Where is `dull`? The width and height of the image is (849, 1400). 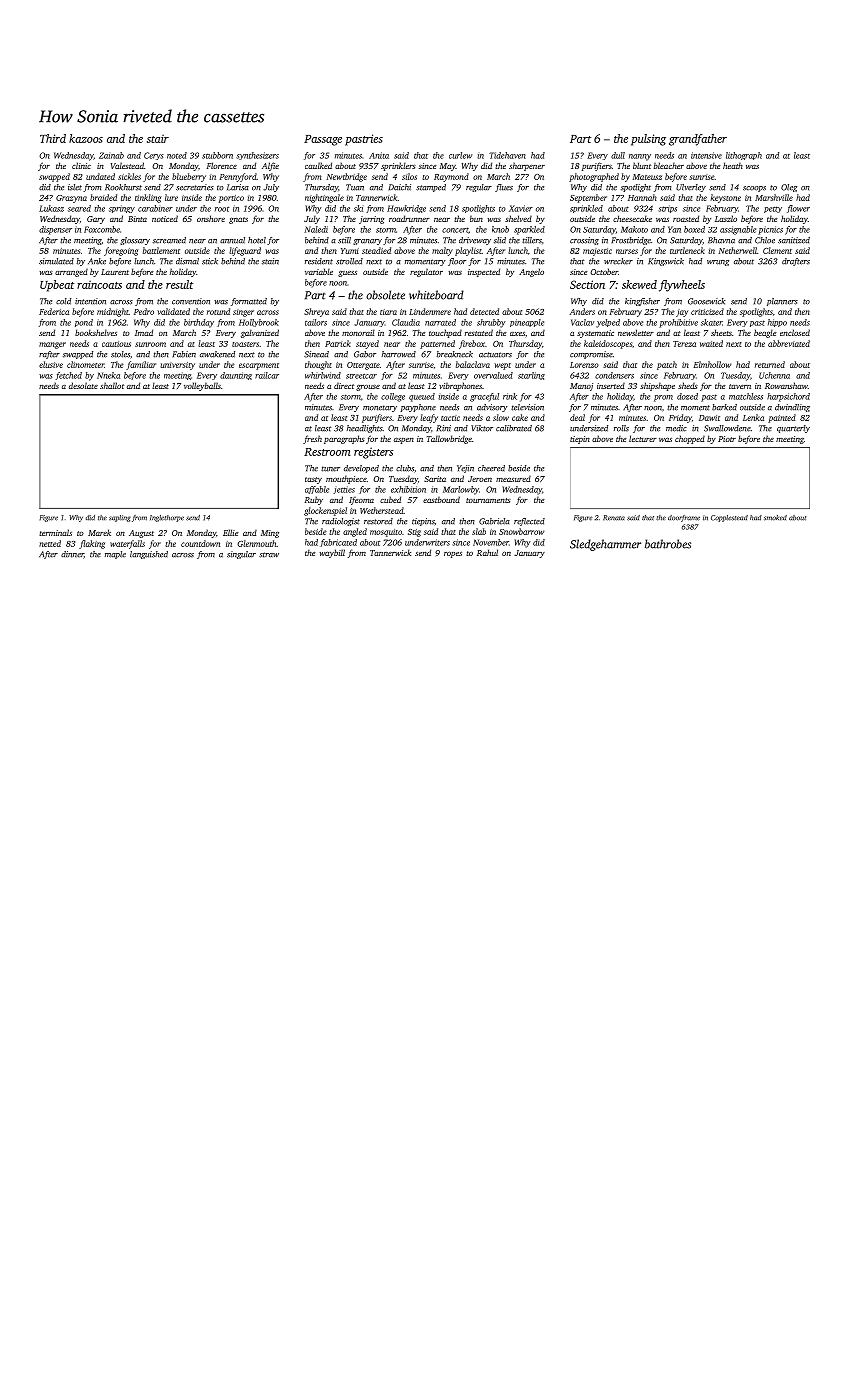 dull is located at coordinates (618, 155).
